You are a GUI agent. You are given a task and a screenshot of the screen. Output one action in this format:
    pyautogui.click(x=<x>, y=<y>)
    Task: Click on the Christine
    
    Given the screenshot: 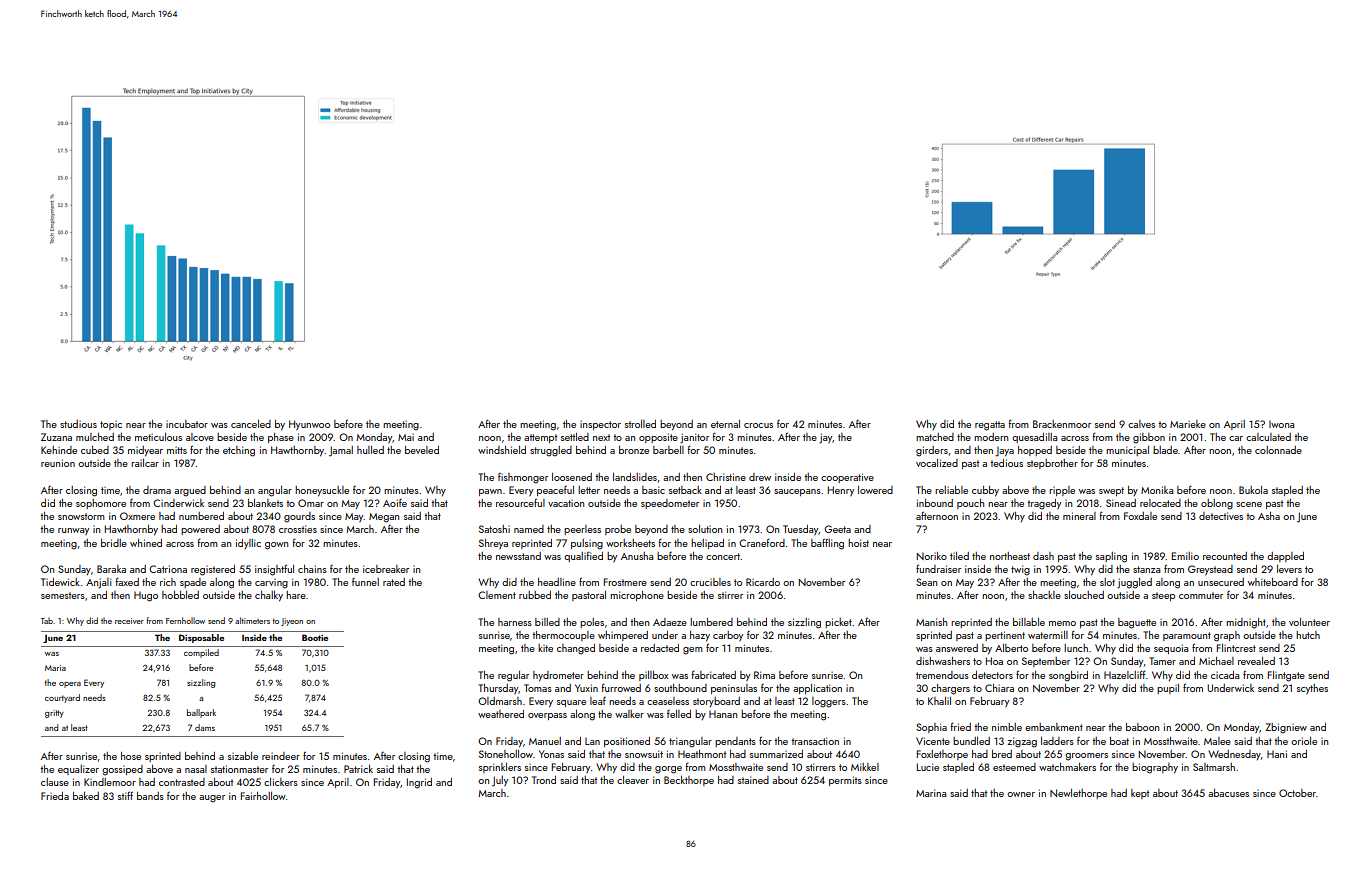 What is the action you would take?
    pyautogui.click(x=726, y=477)
